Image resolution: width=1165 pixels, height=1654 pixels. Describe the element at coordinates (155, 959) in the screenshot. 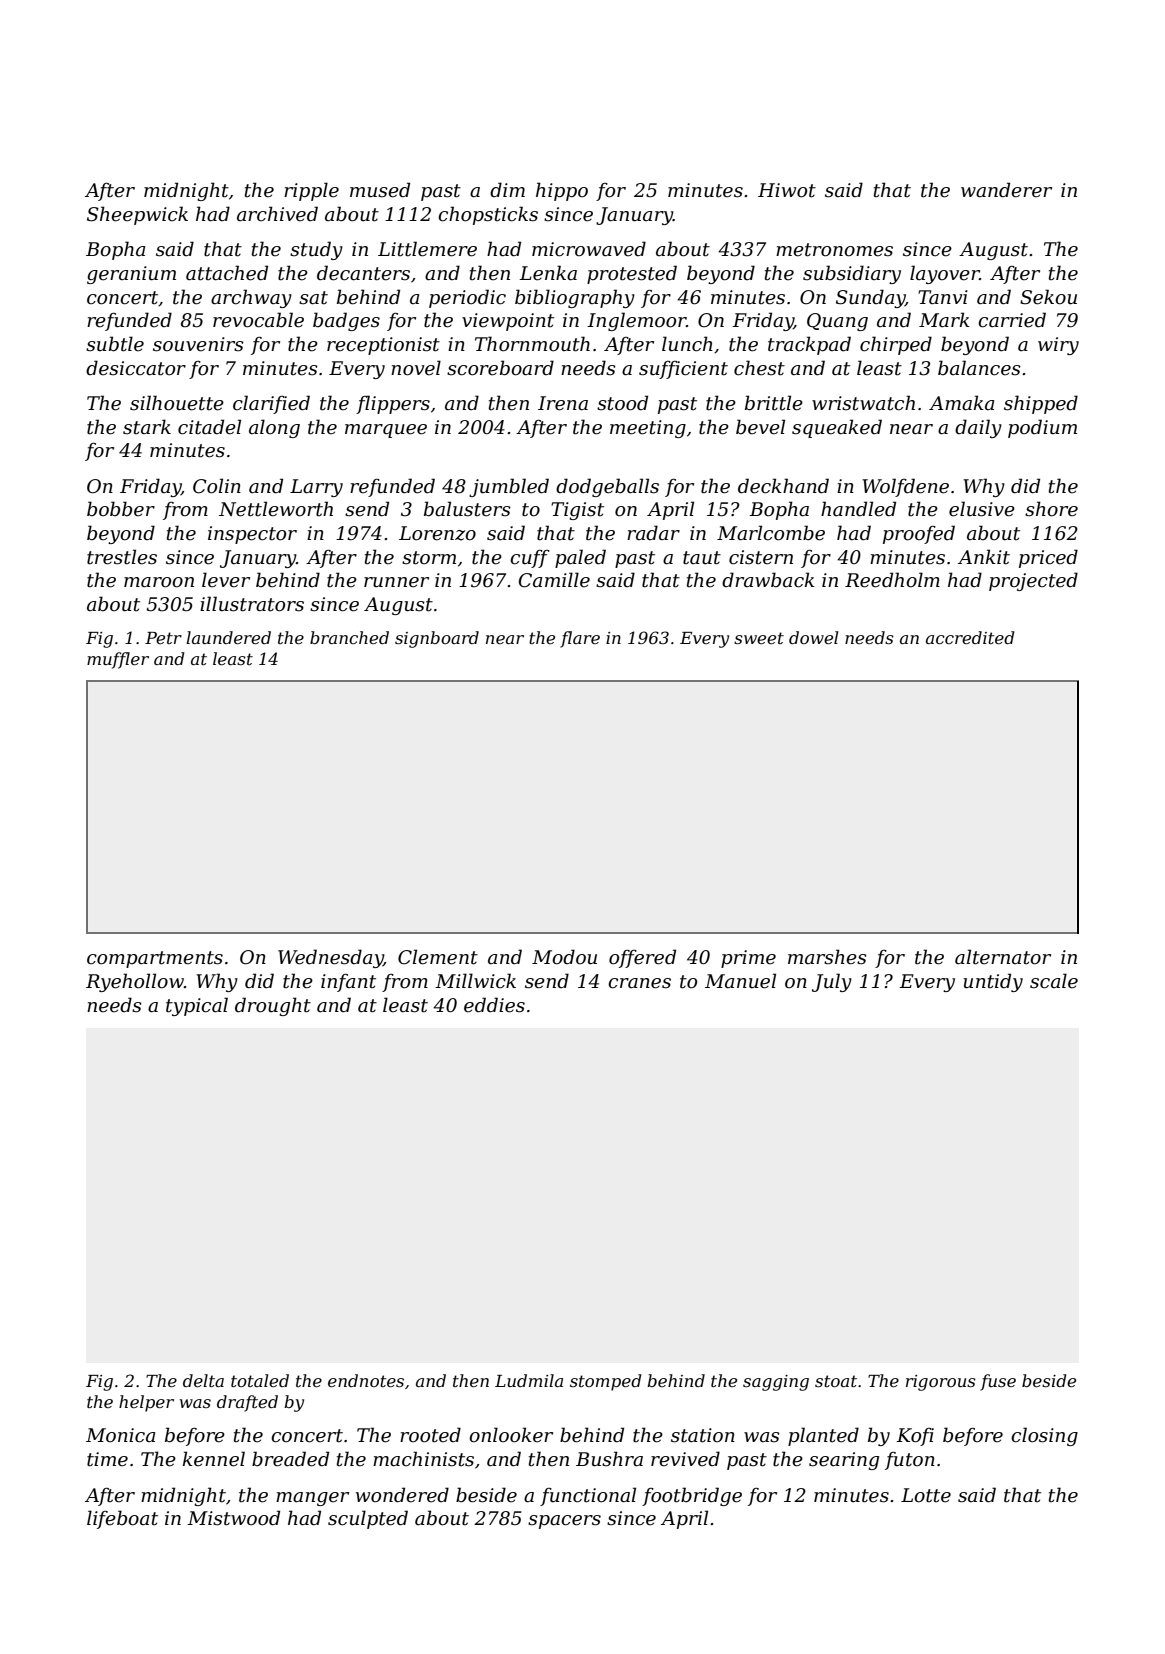

I see `compartments` at that location.
